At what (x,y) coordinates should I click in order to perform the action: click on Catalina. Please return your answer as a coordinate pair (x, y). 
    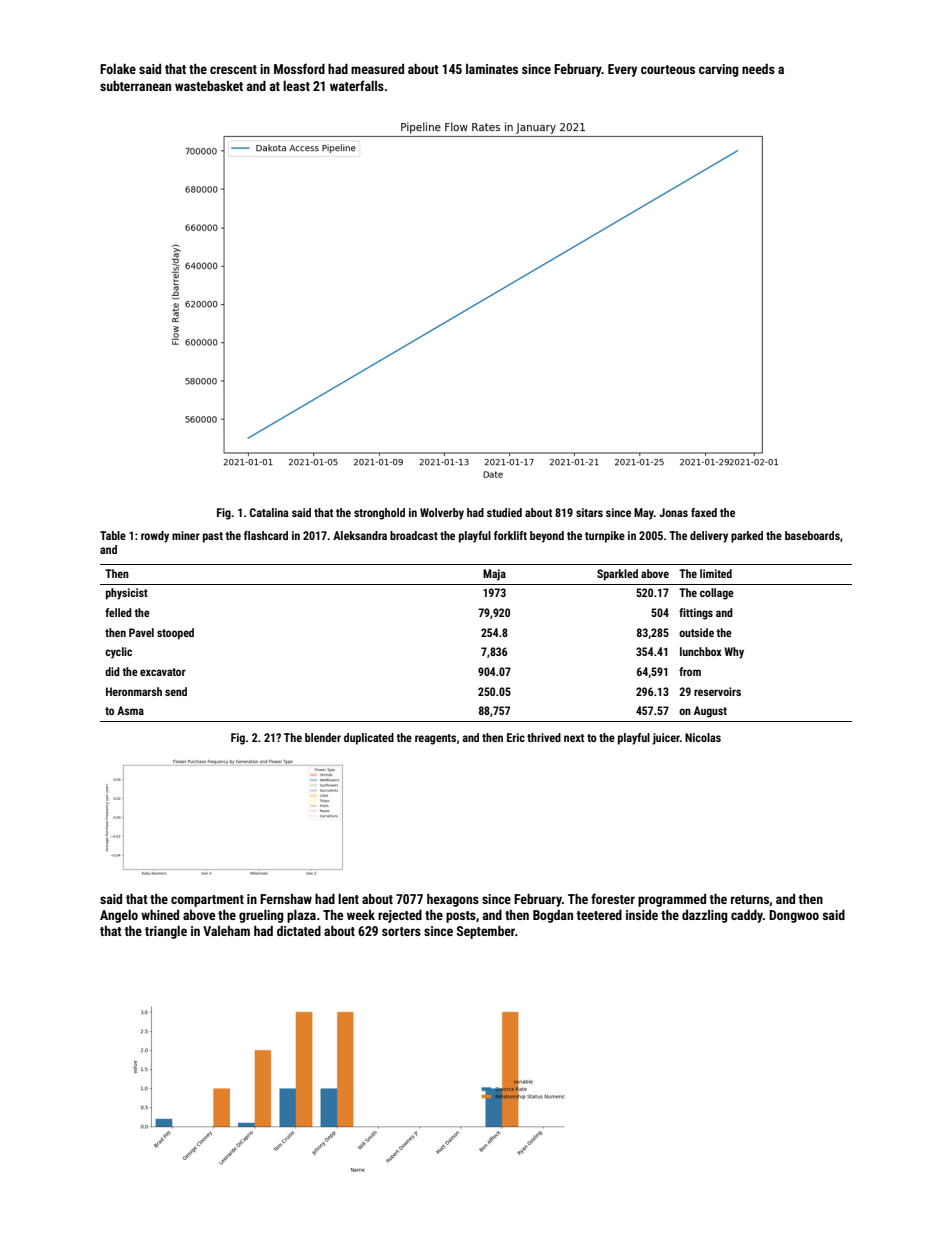
    Looking at the image, I should click on (269, 512).
